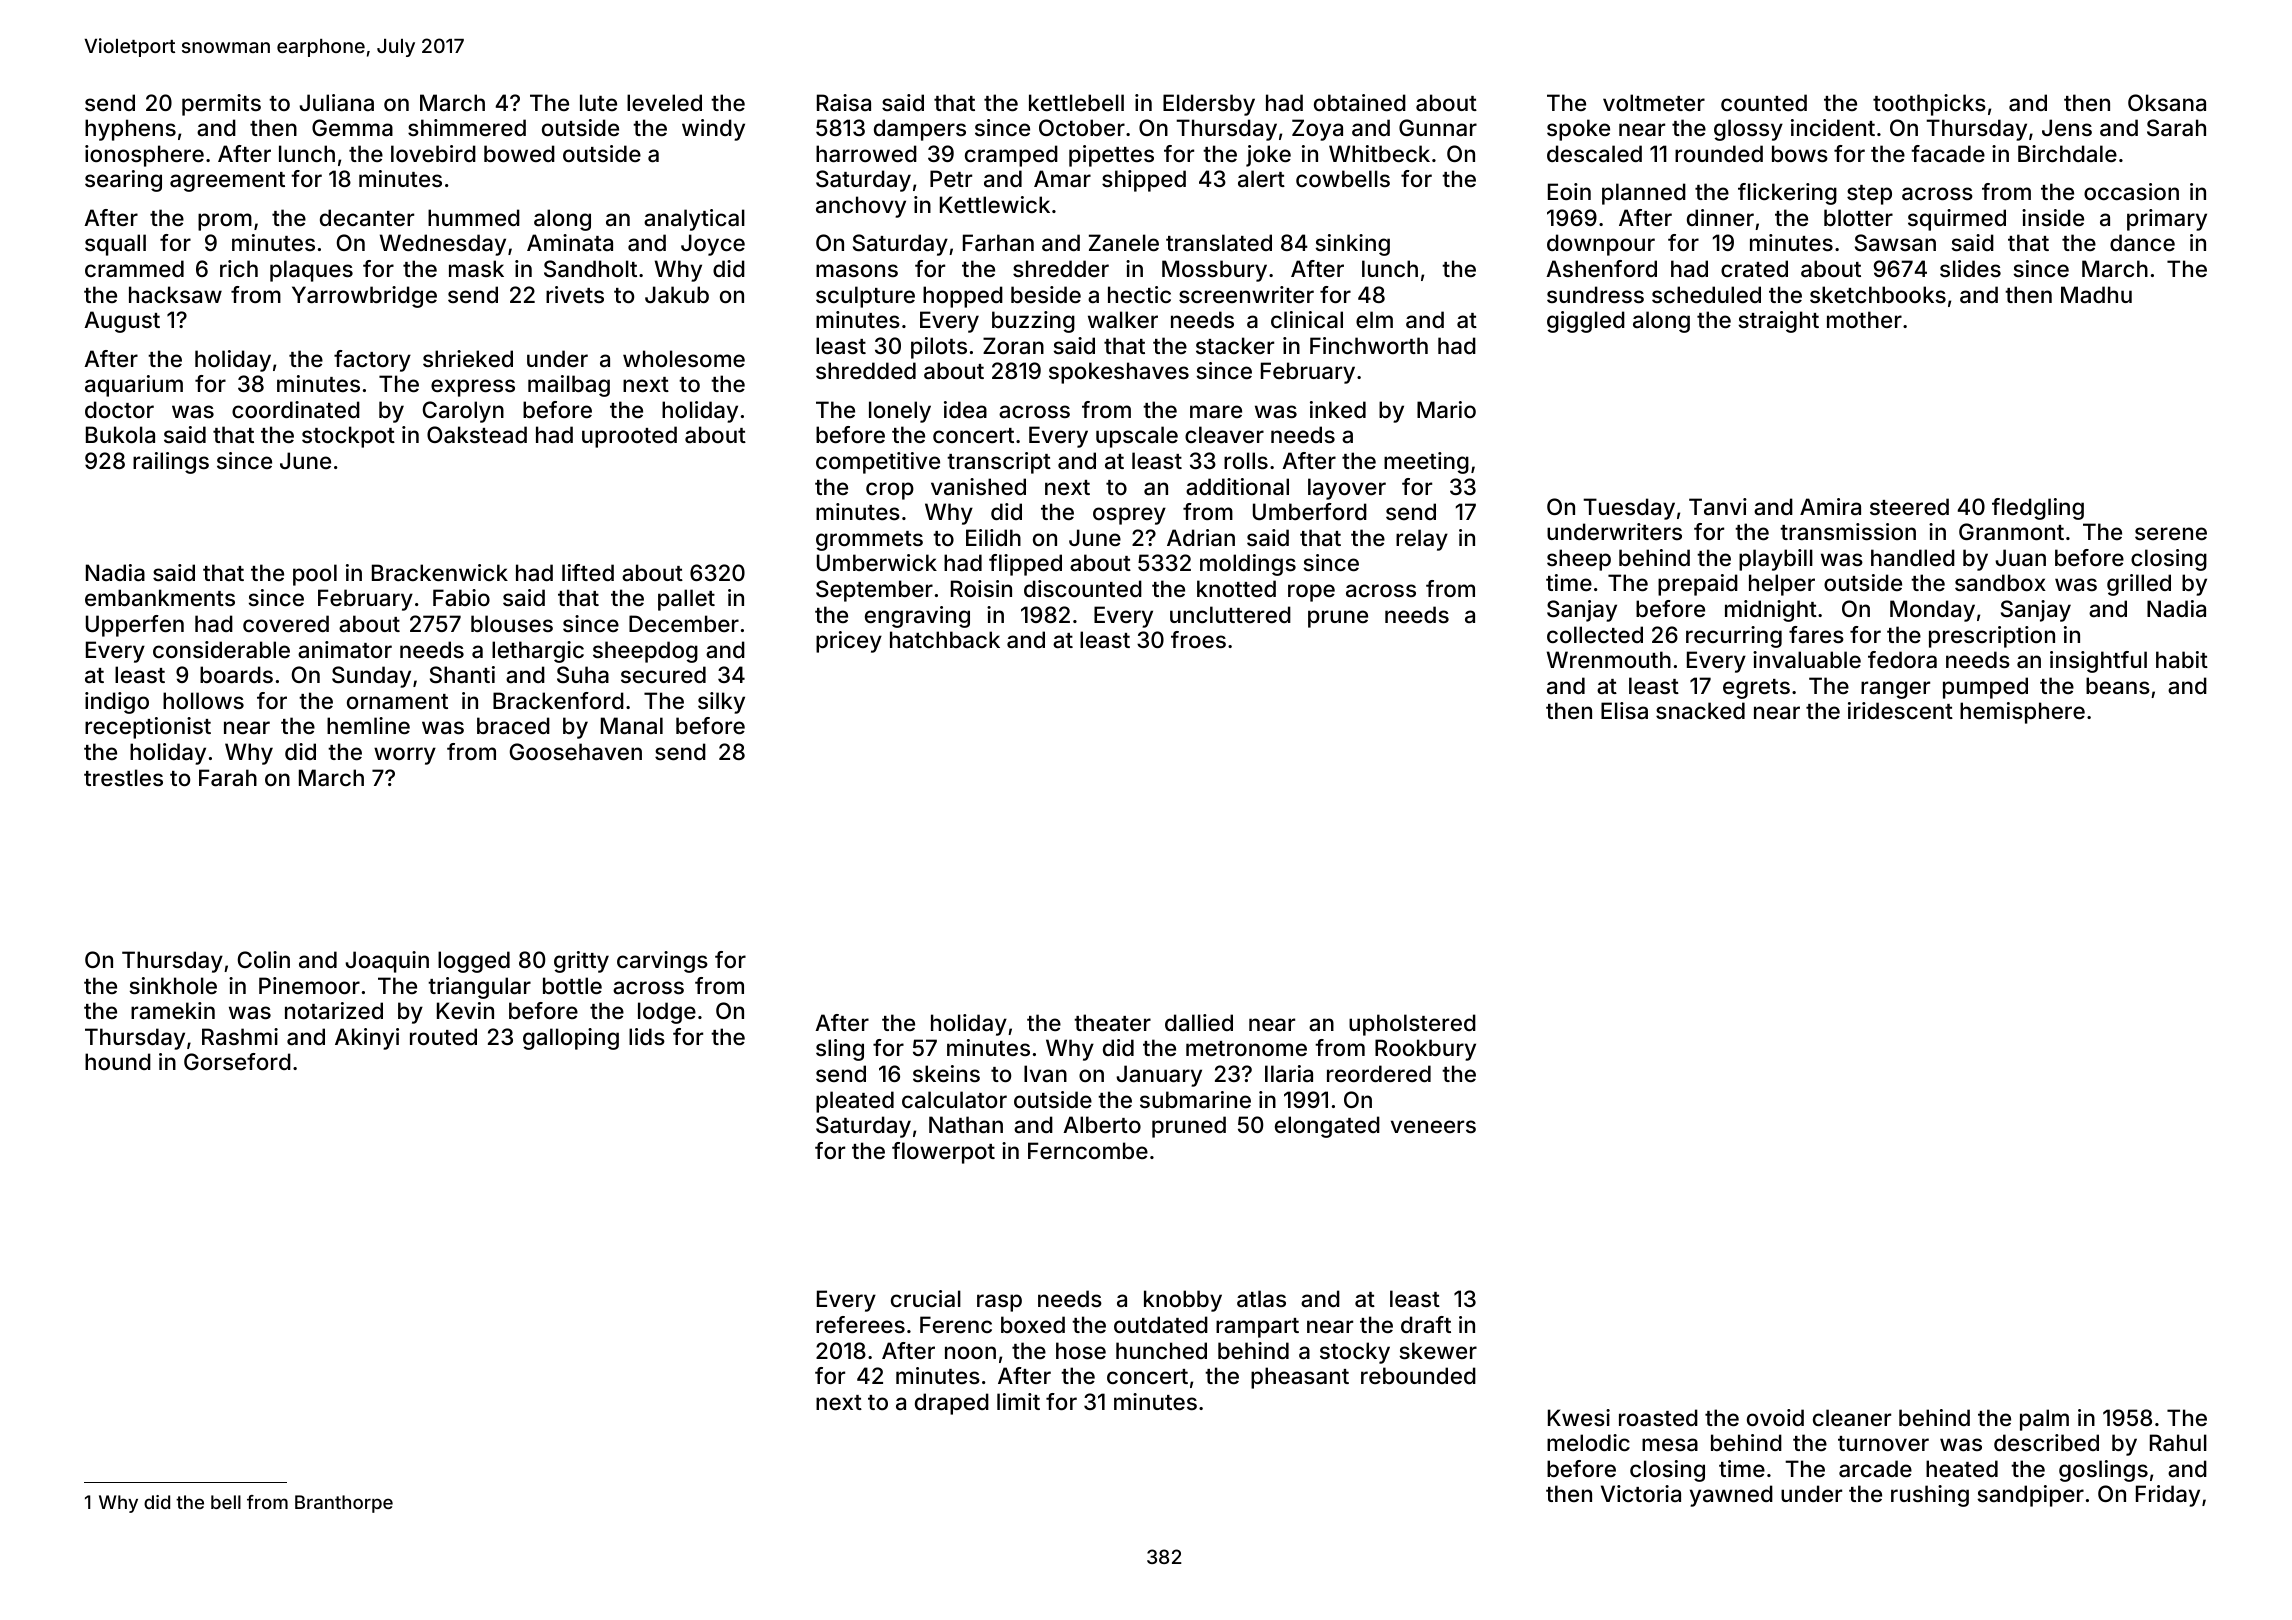 The image size is (2292, 1620). Describe the element at coordinates (344, 1504) in the screenshot. I see `Branthorpe` at that location.
